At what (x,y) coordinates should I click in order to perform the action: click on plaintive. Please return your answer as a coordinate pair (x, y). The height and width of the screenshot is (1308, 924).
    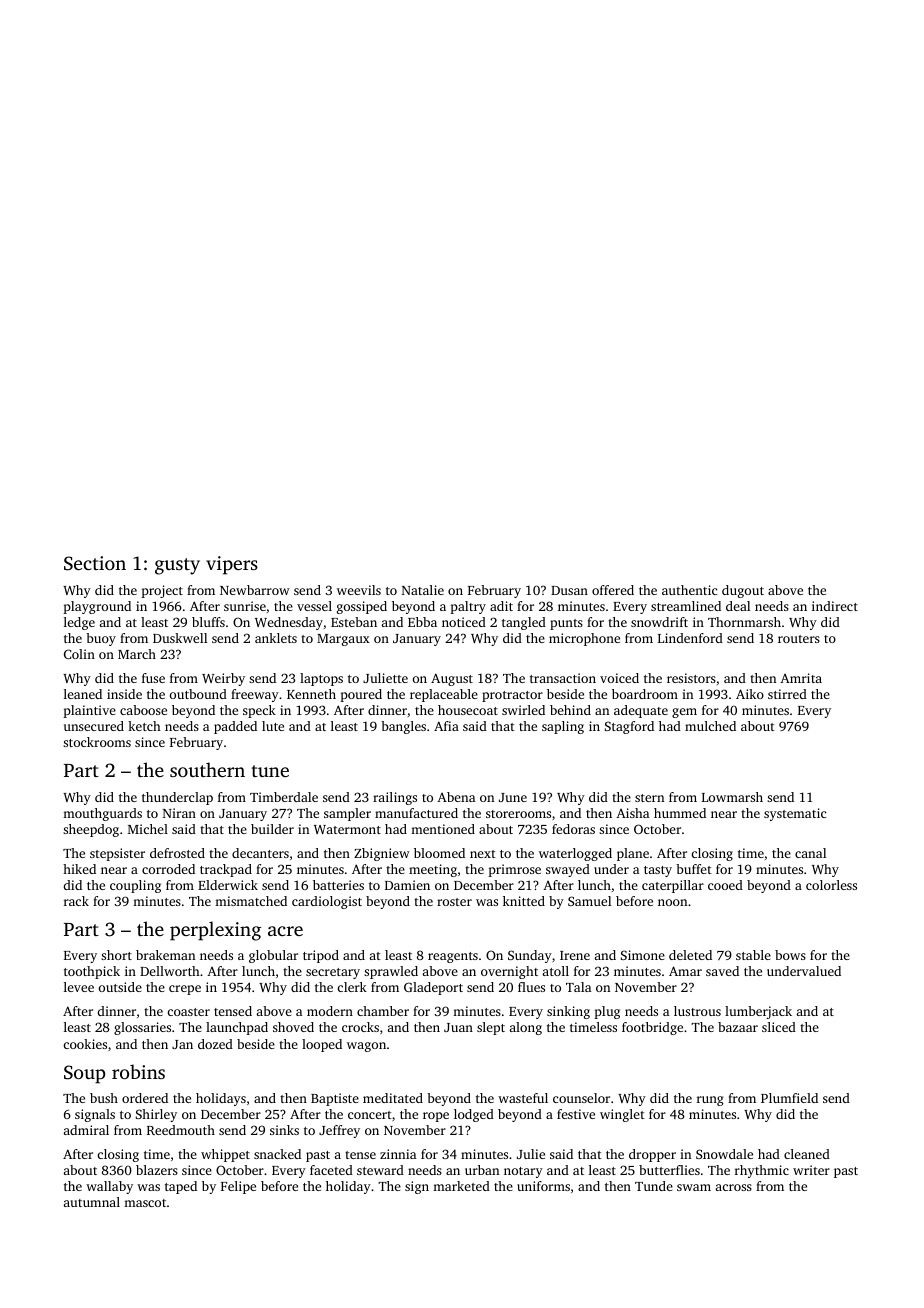
    Looking at the image, I should click on (89, 711).
